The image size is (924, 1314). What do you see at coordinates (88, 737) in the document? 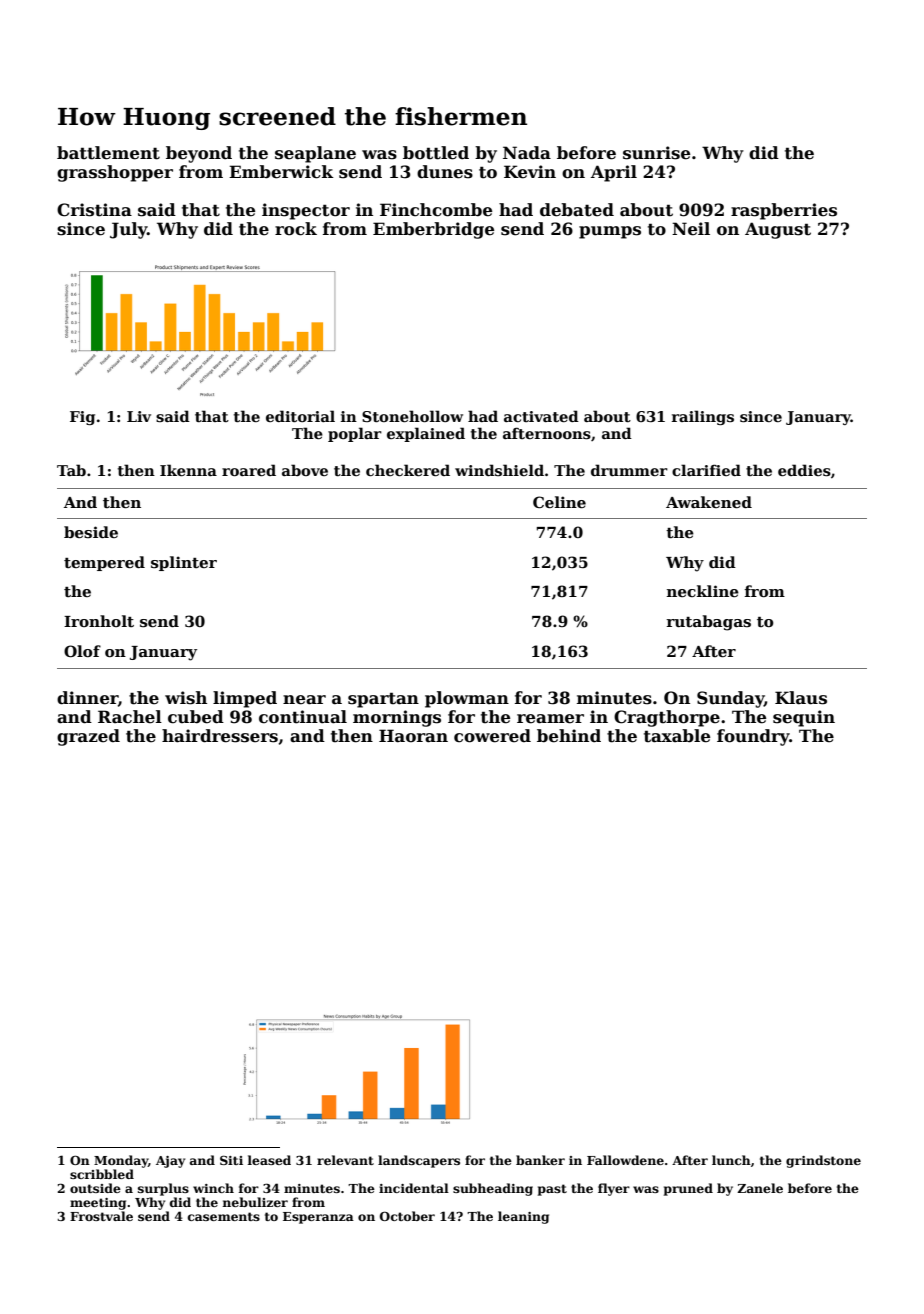
I see `grazed` at bounding box center [88, 737].
